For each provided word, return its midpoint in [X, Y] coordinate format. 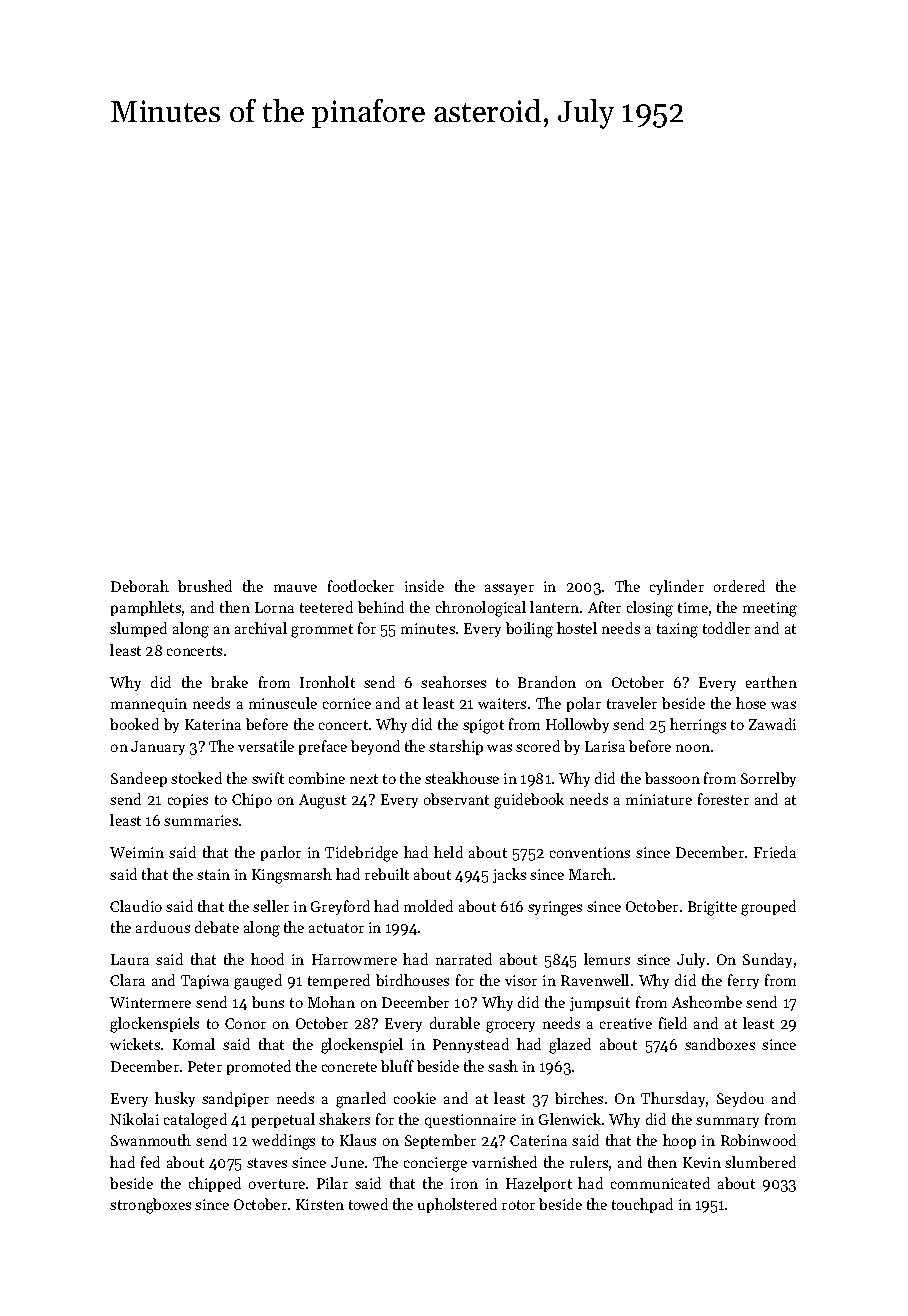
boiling [529, 630]
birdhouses [412, 980]
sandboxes [720, 1044]
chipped [215, 1184]
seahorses [453, 682]
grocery [510, 1027]
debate [217, 927]
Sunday [767, 960]
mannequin [149, 705]
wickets [135, 1044]
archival [261, 628]
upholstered [457, 1205]
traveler [632, 703]
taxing [677, 630]
